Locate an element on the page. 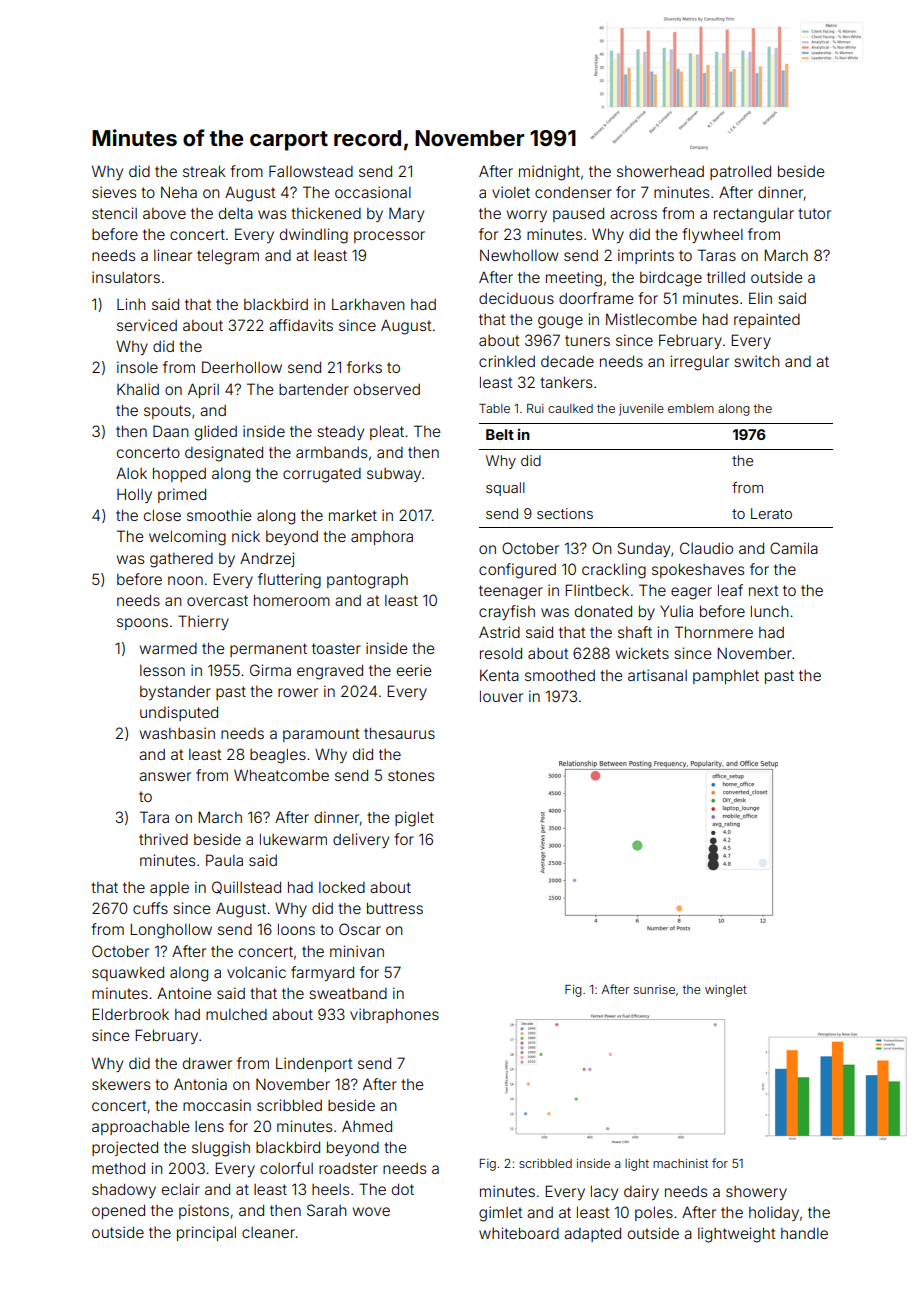 The height and width of the page is (1308, 924). spoons is located at coordinates (142, 624).
